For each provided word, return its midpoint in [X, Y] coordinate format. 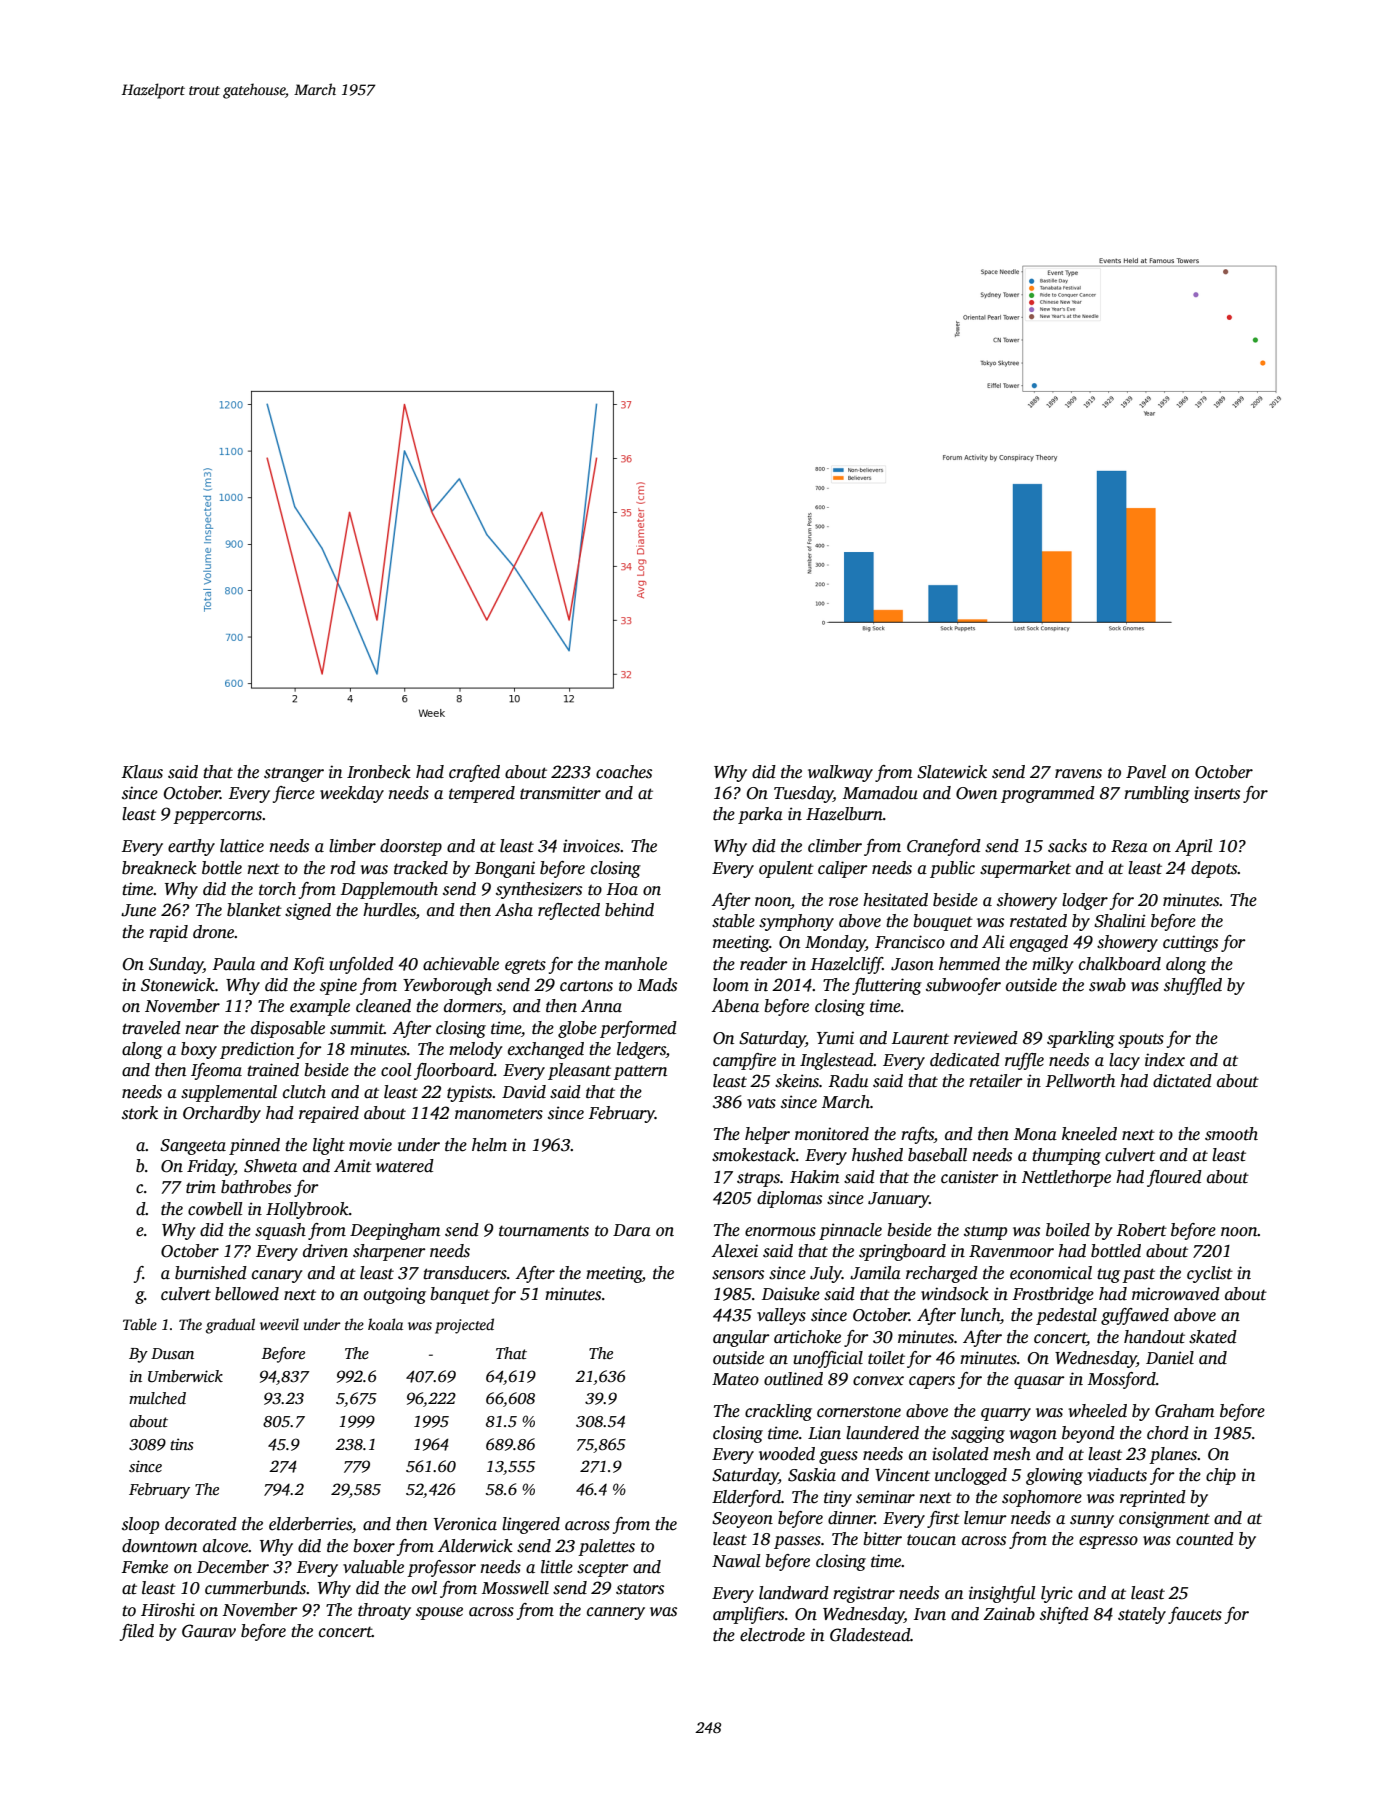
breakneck [159, 868]
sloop [140, 1525]
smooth [1231, 1134]
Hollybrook [307, 1210]
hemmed [969, 964]
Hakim [814, 1176]
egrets [525, 966]
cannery [616, 1613]
